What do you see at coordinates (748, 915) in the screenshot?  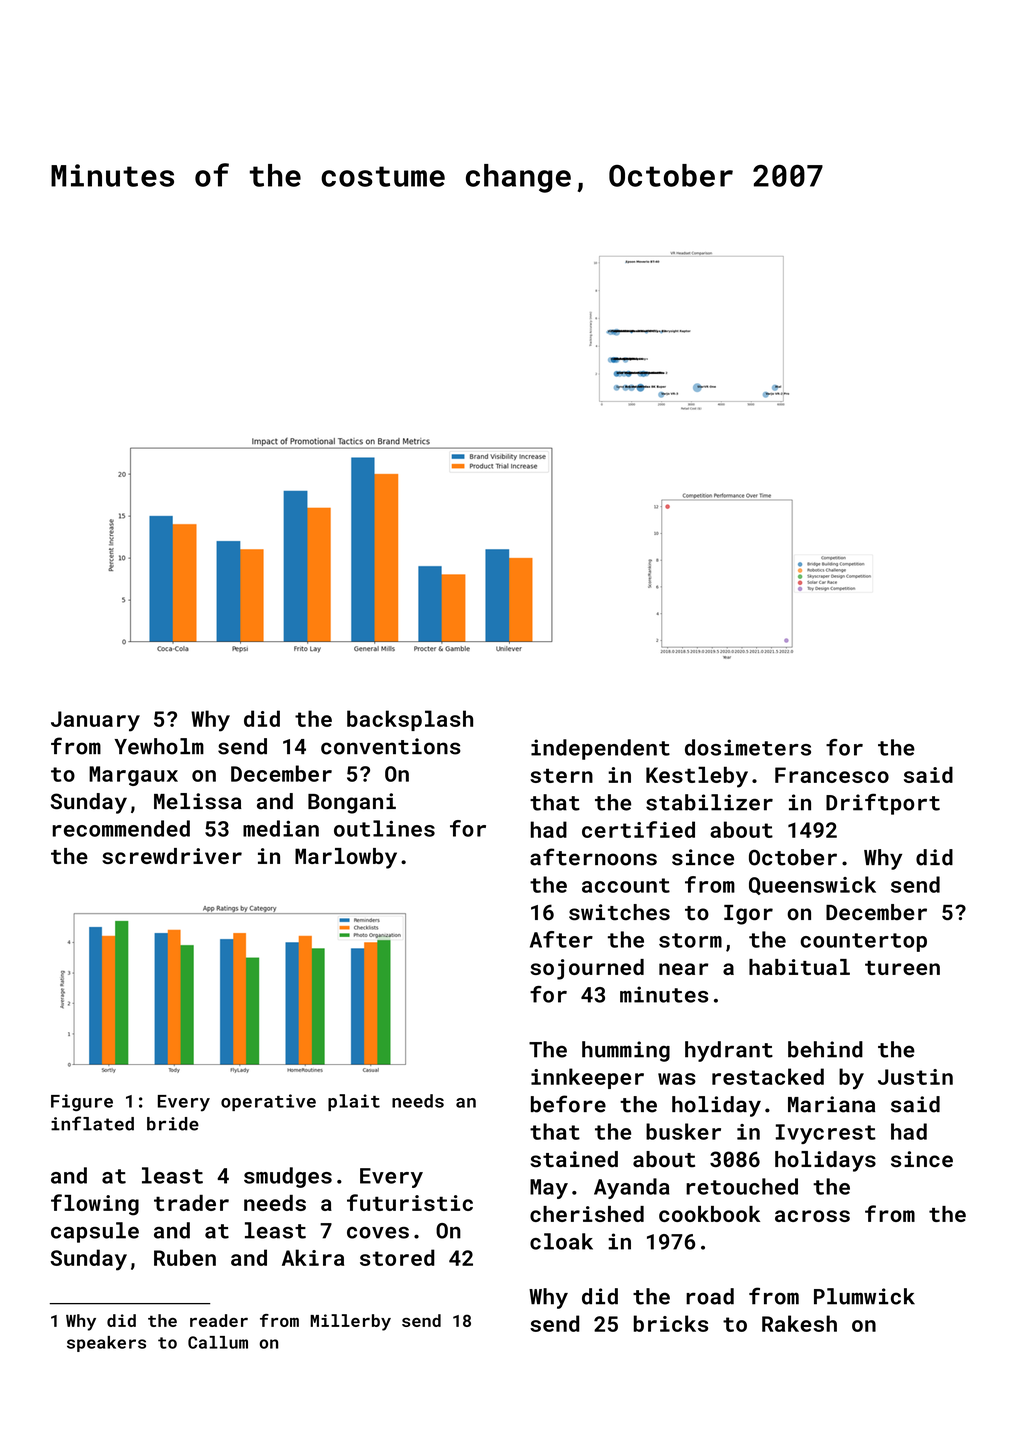 I see `Igor` at bounding box center [748, 915].
